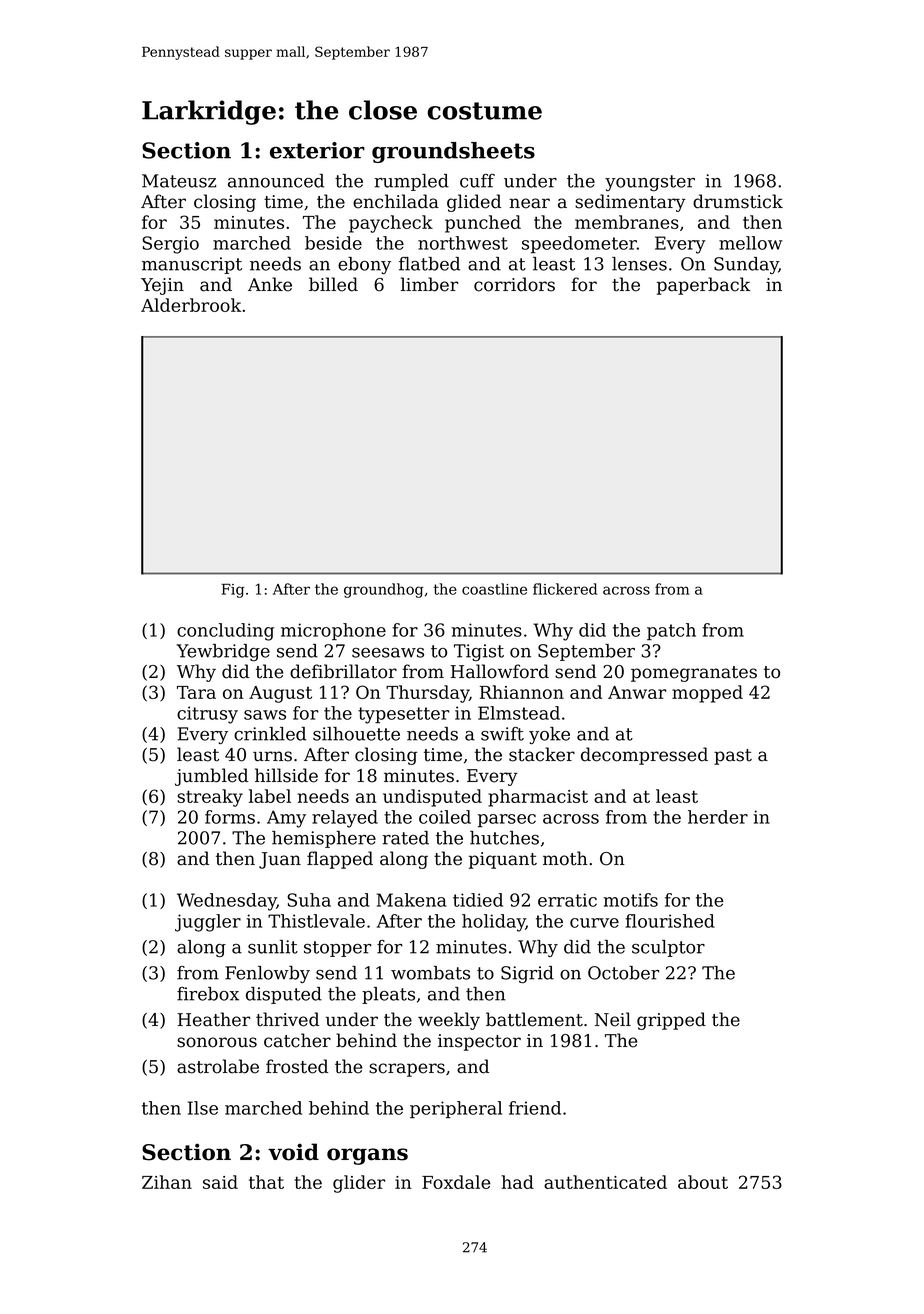  Describe the element at coordinates (280, 860) in the screenshot. I see `Juan` at that location.
